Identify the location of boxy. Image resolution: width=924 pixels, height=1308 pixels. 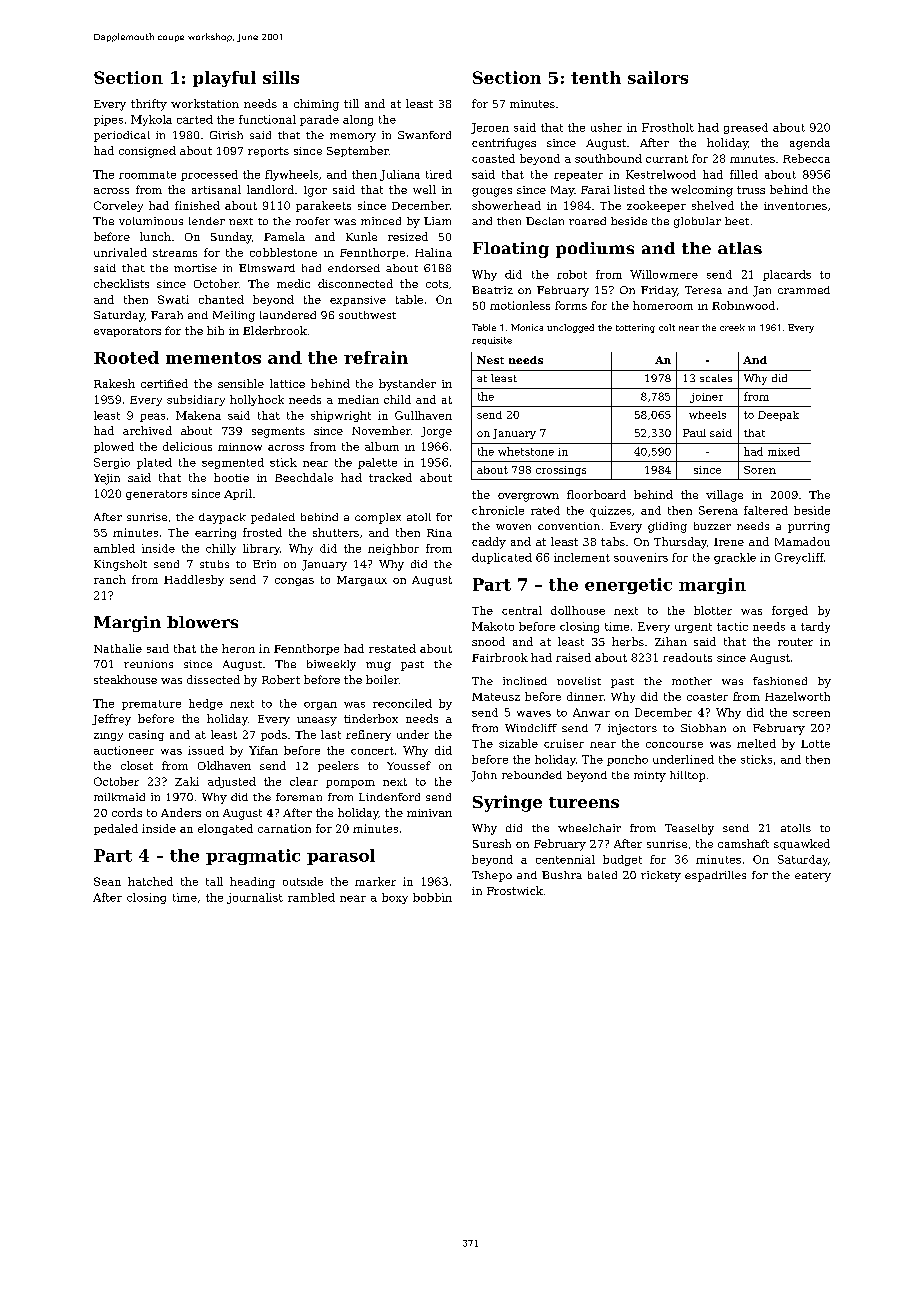
(395, 898).
